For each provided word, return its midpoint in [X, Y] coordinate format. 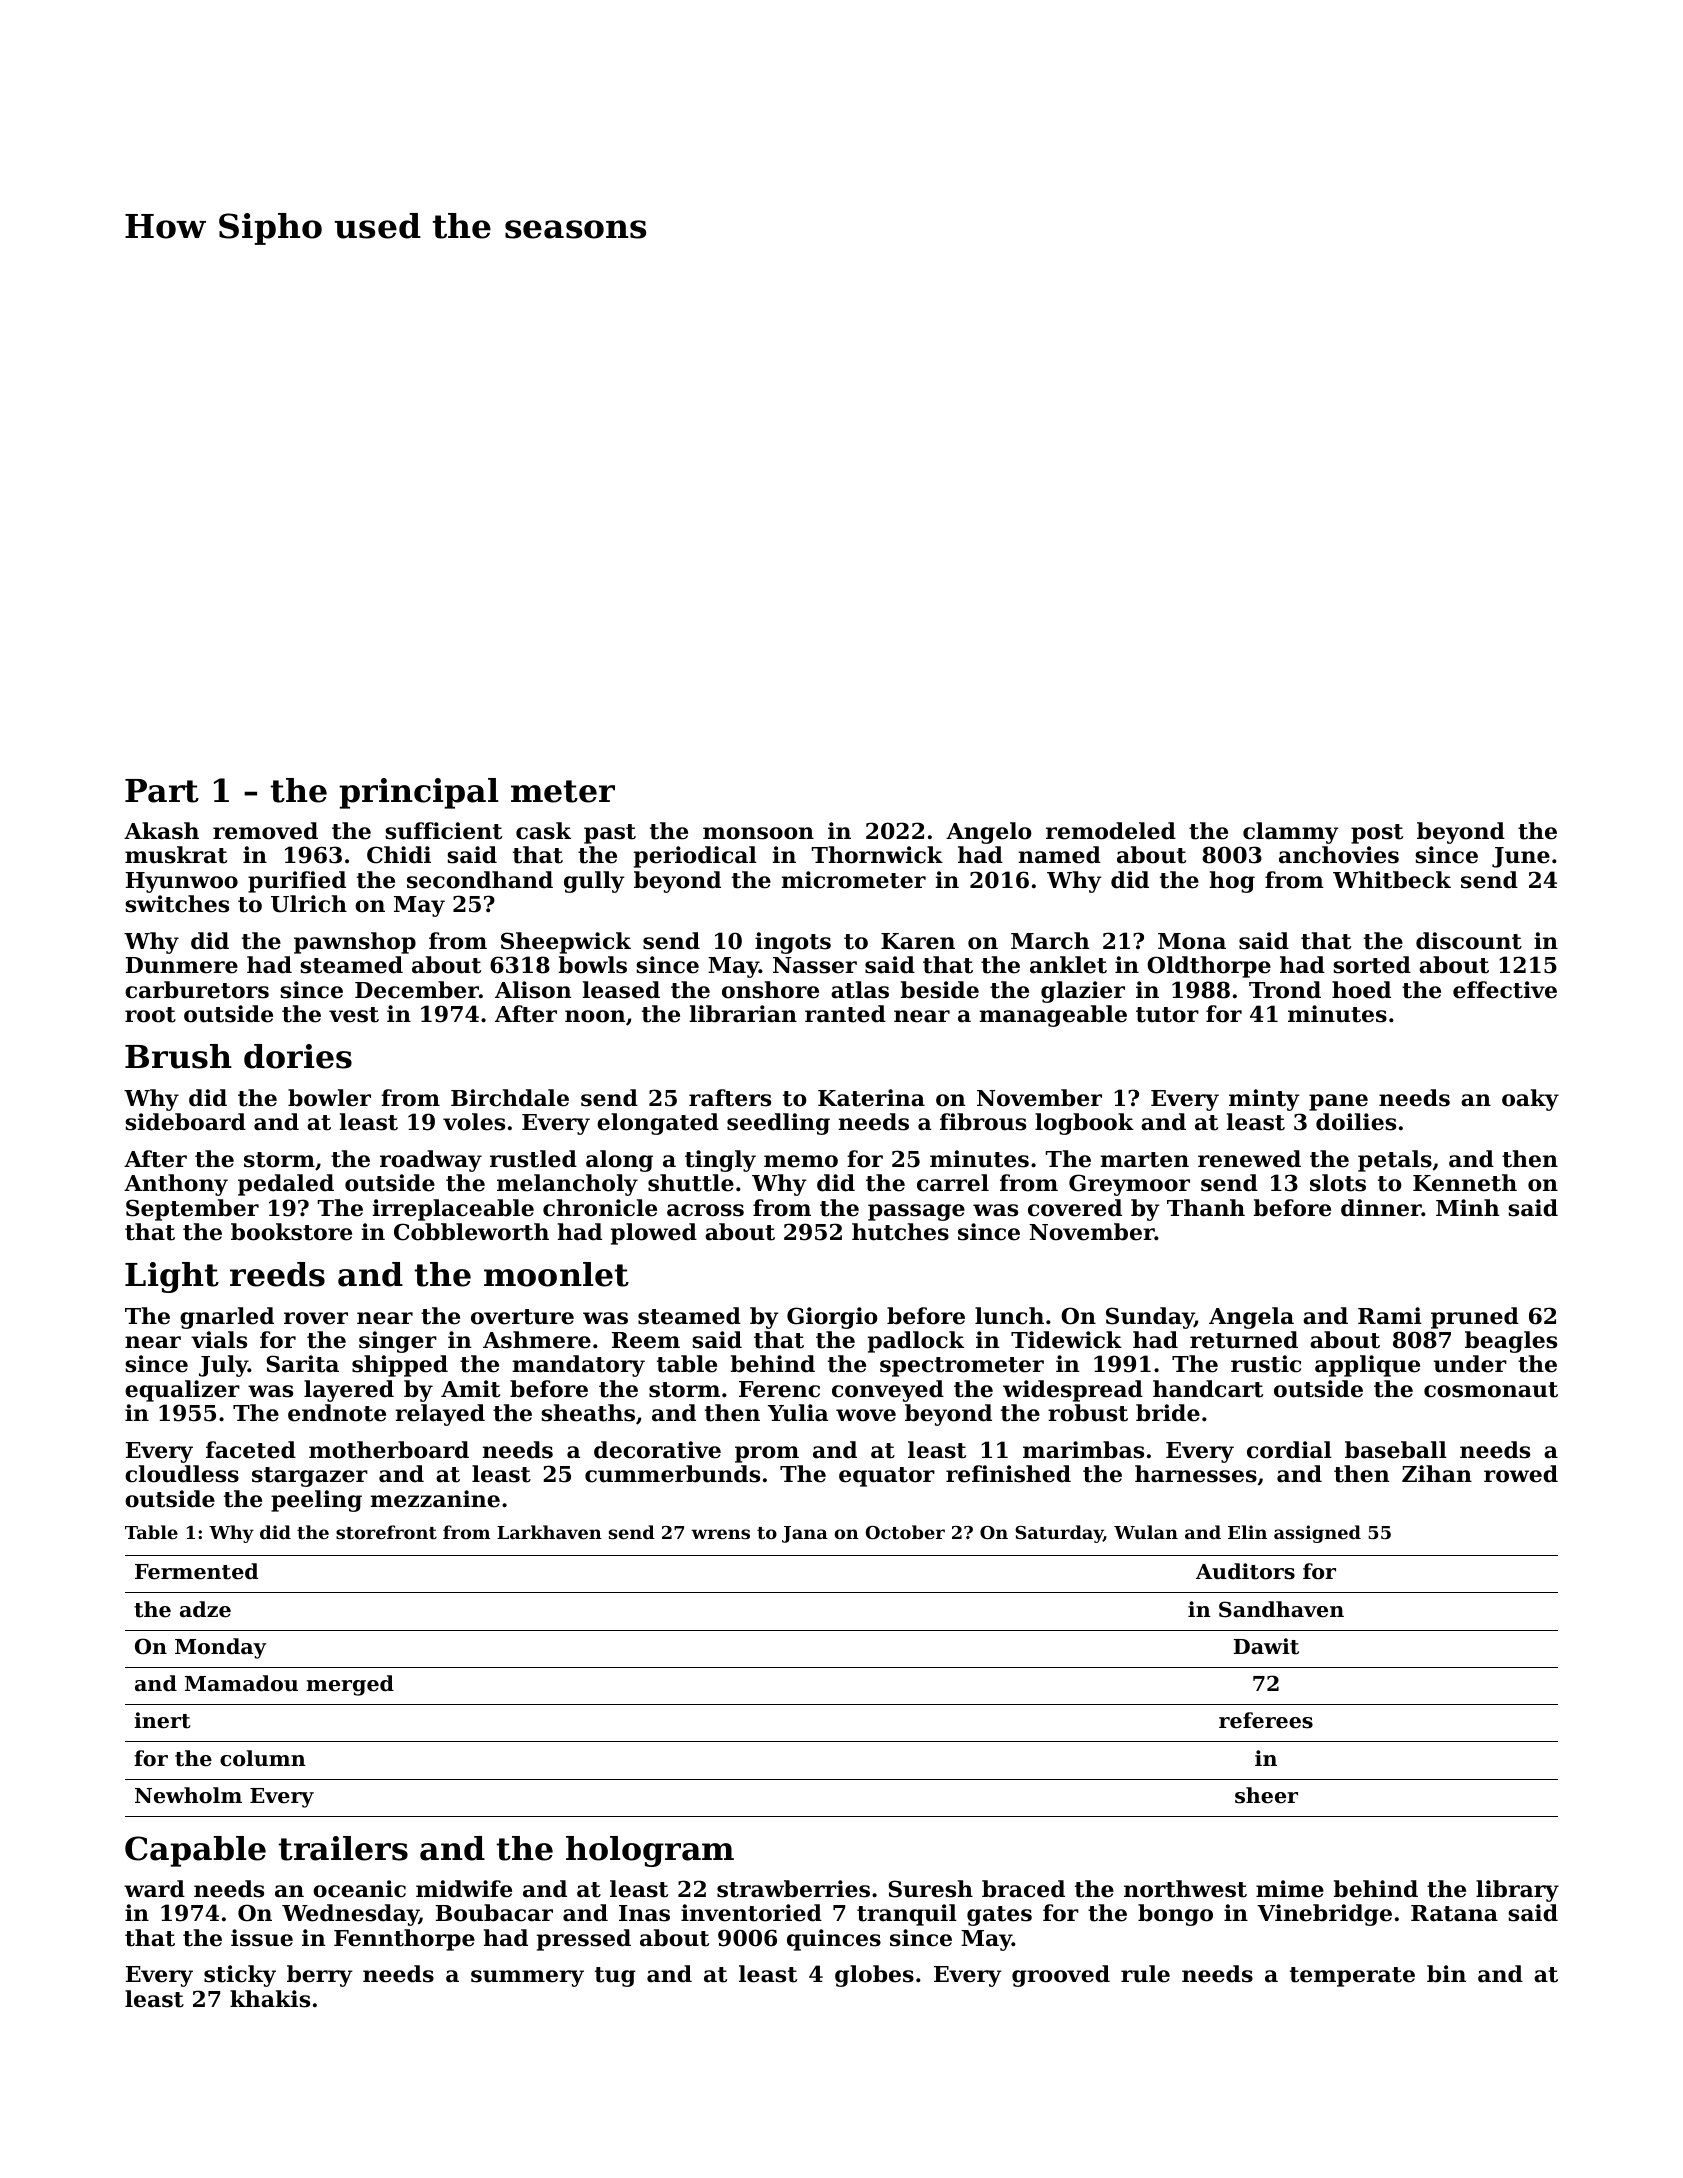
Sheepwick [566, 943]
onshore [770, 990]
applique [1367, 1366]
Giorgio [832, 1318]
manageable [1053, 1016]
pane [1338, 1102]
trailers [343, 1848]
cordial [1289, 1450]
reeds [277, 1274]
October [905, 1532]
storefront [386, 1532]
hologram [650, 1851]
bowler [329, 1098]
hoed [1361, 990]
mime [1290, 1889]
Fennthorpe [404, 1940]
